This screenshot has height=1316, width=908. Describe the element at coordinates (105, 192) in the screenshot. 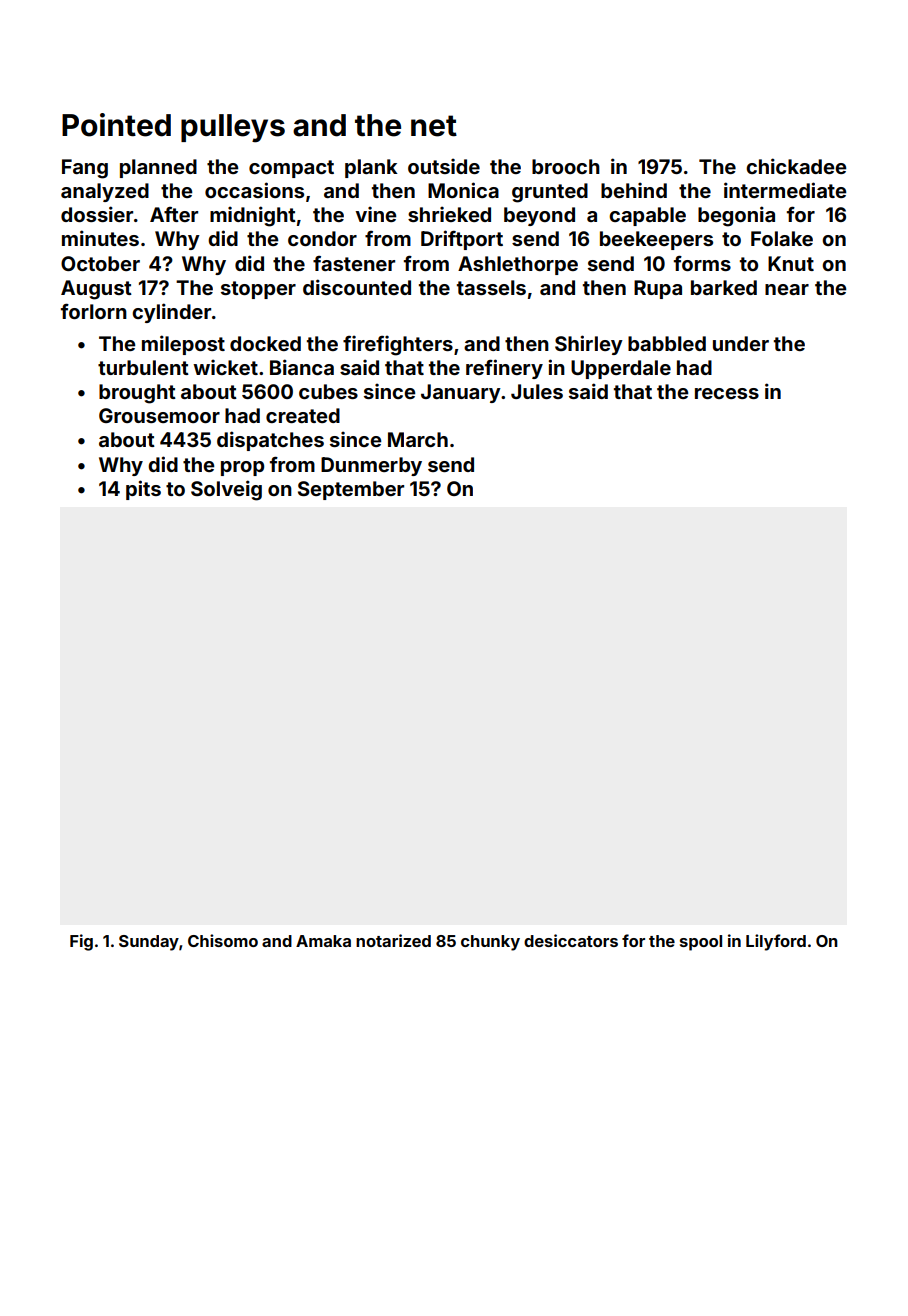

I see `analyzed` at that location.
